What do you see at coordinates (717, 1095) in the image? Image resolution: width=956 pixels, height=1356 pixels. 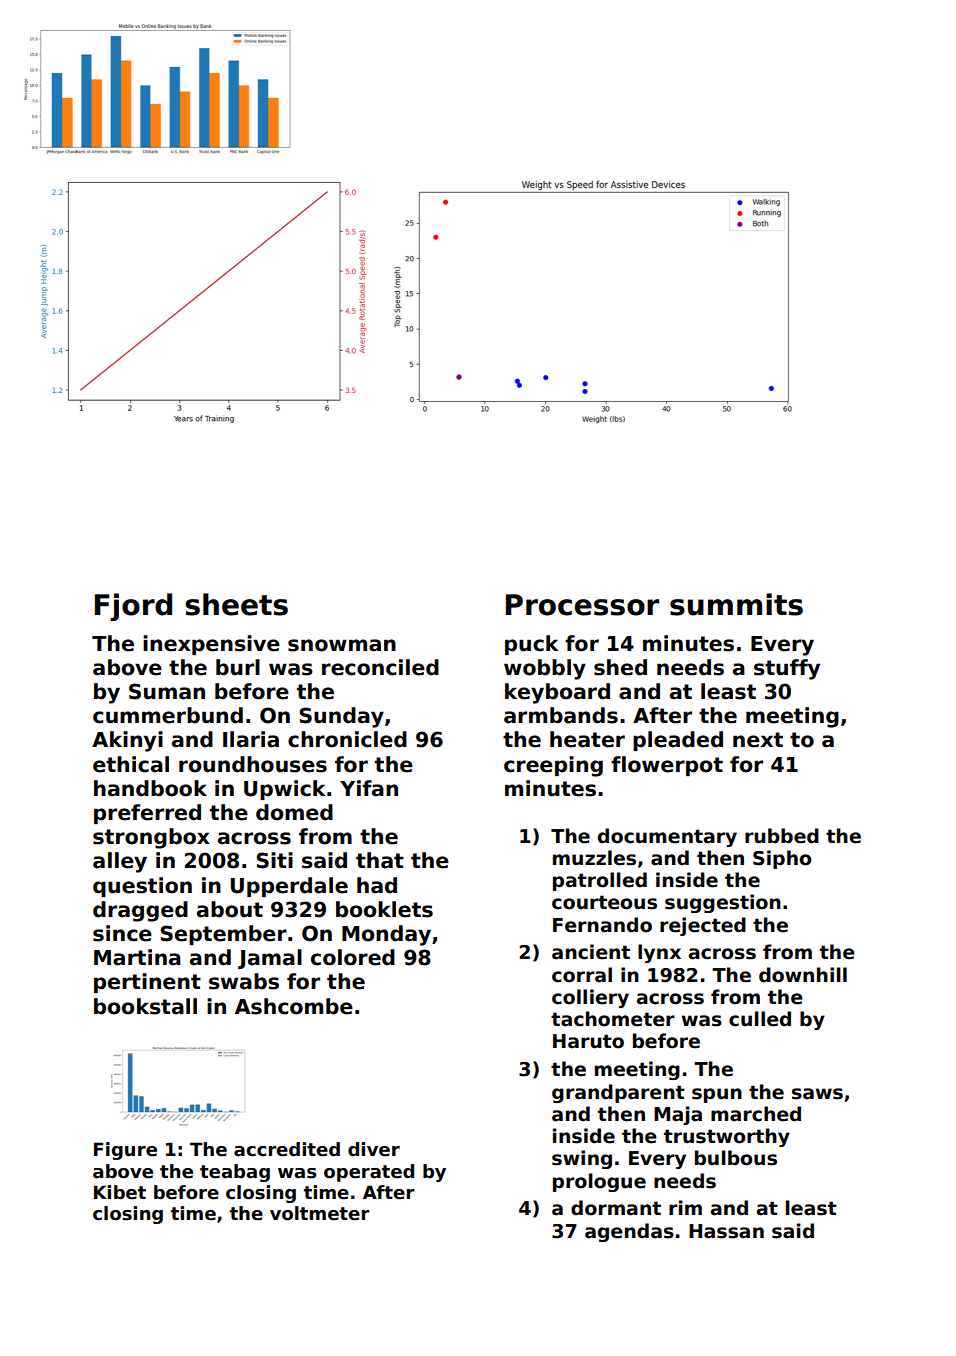 I see `spun` at bounding box center [717, 1095].
